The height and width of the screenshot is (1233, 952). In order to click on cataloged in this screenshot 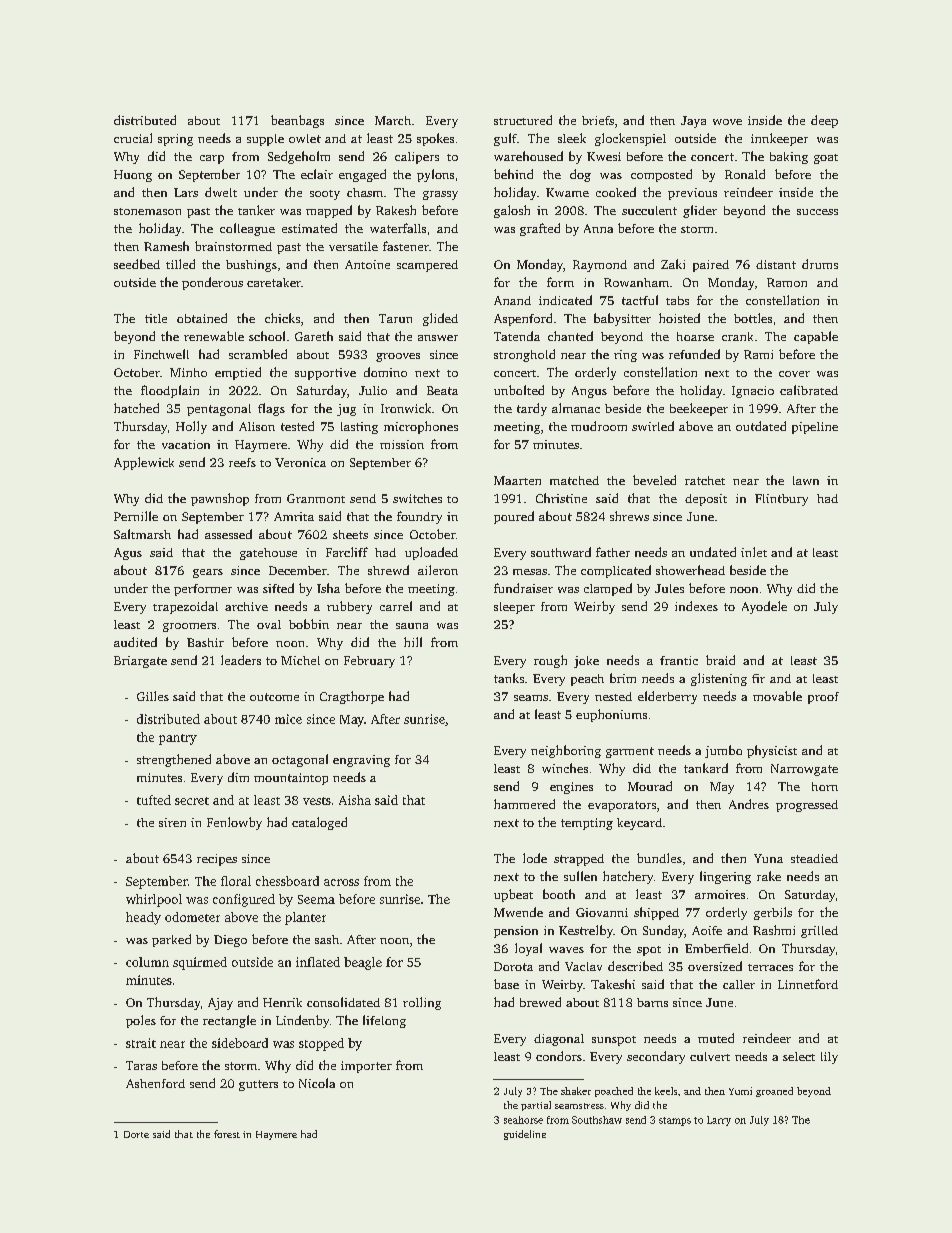, I will do `click(319, 823)`.
